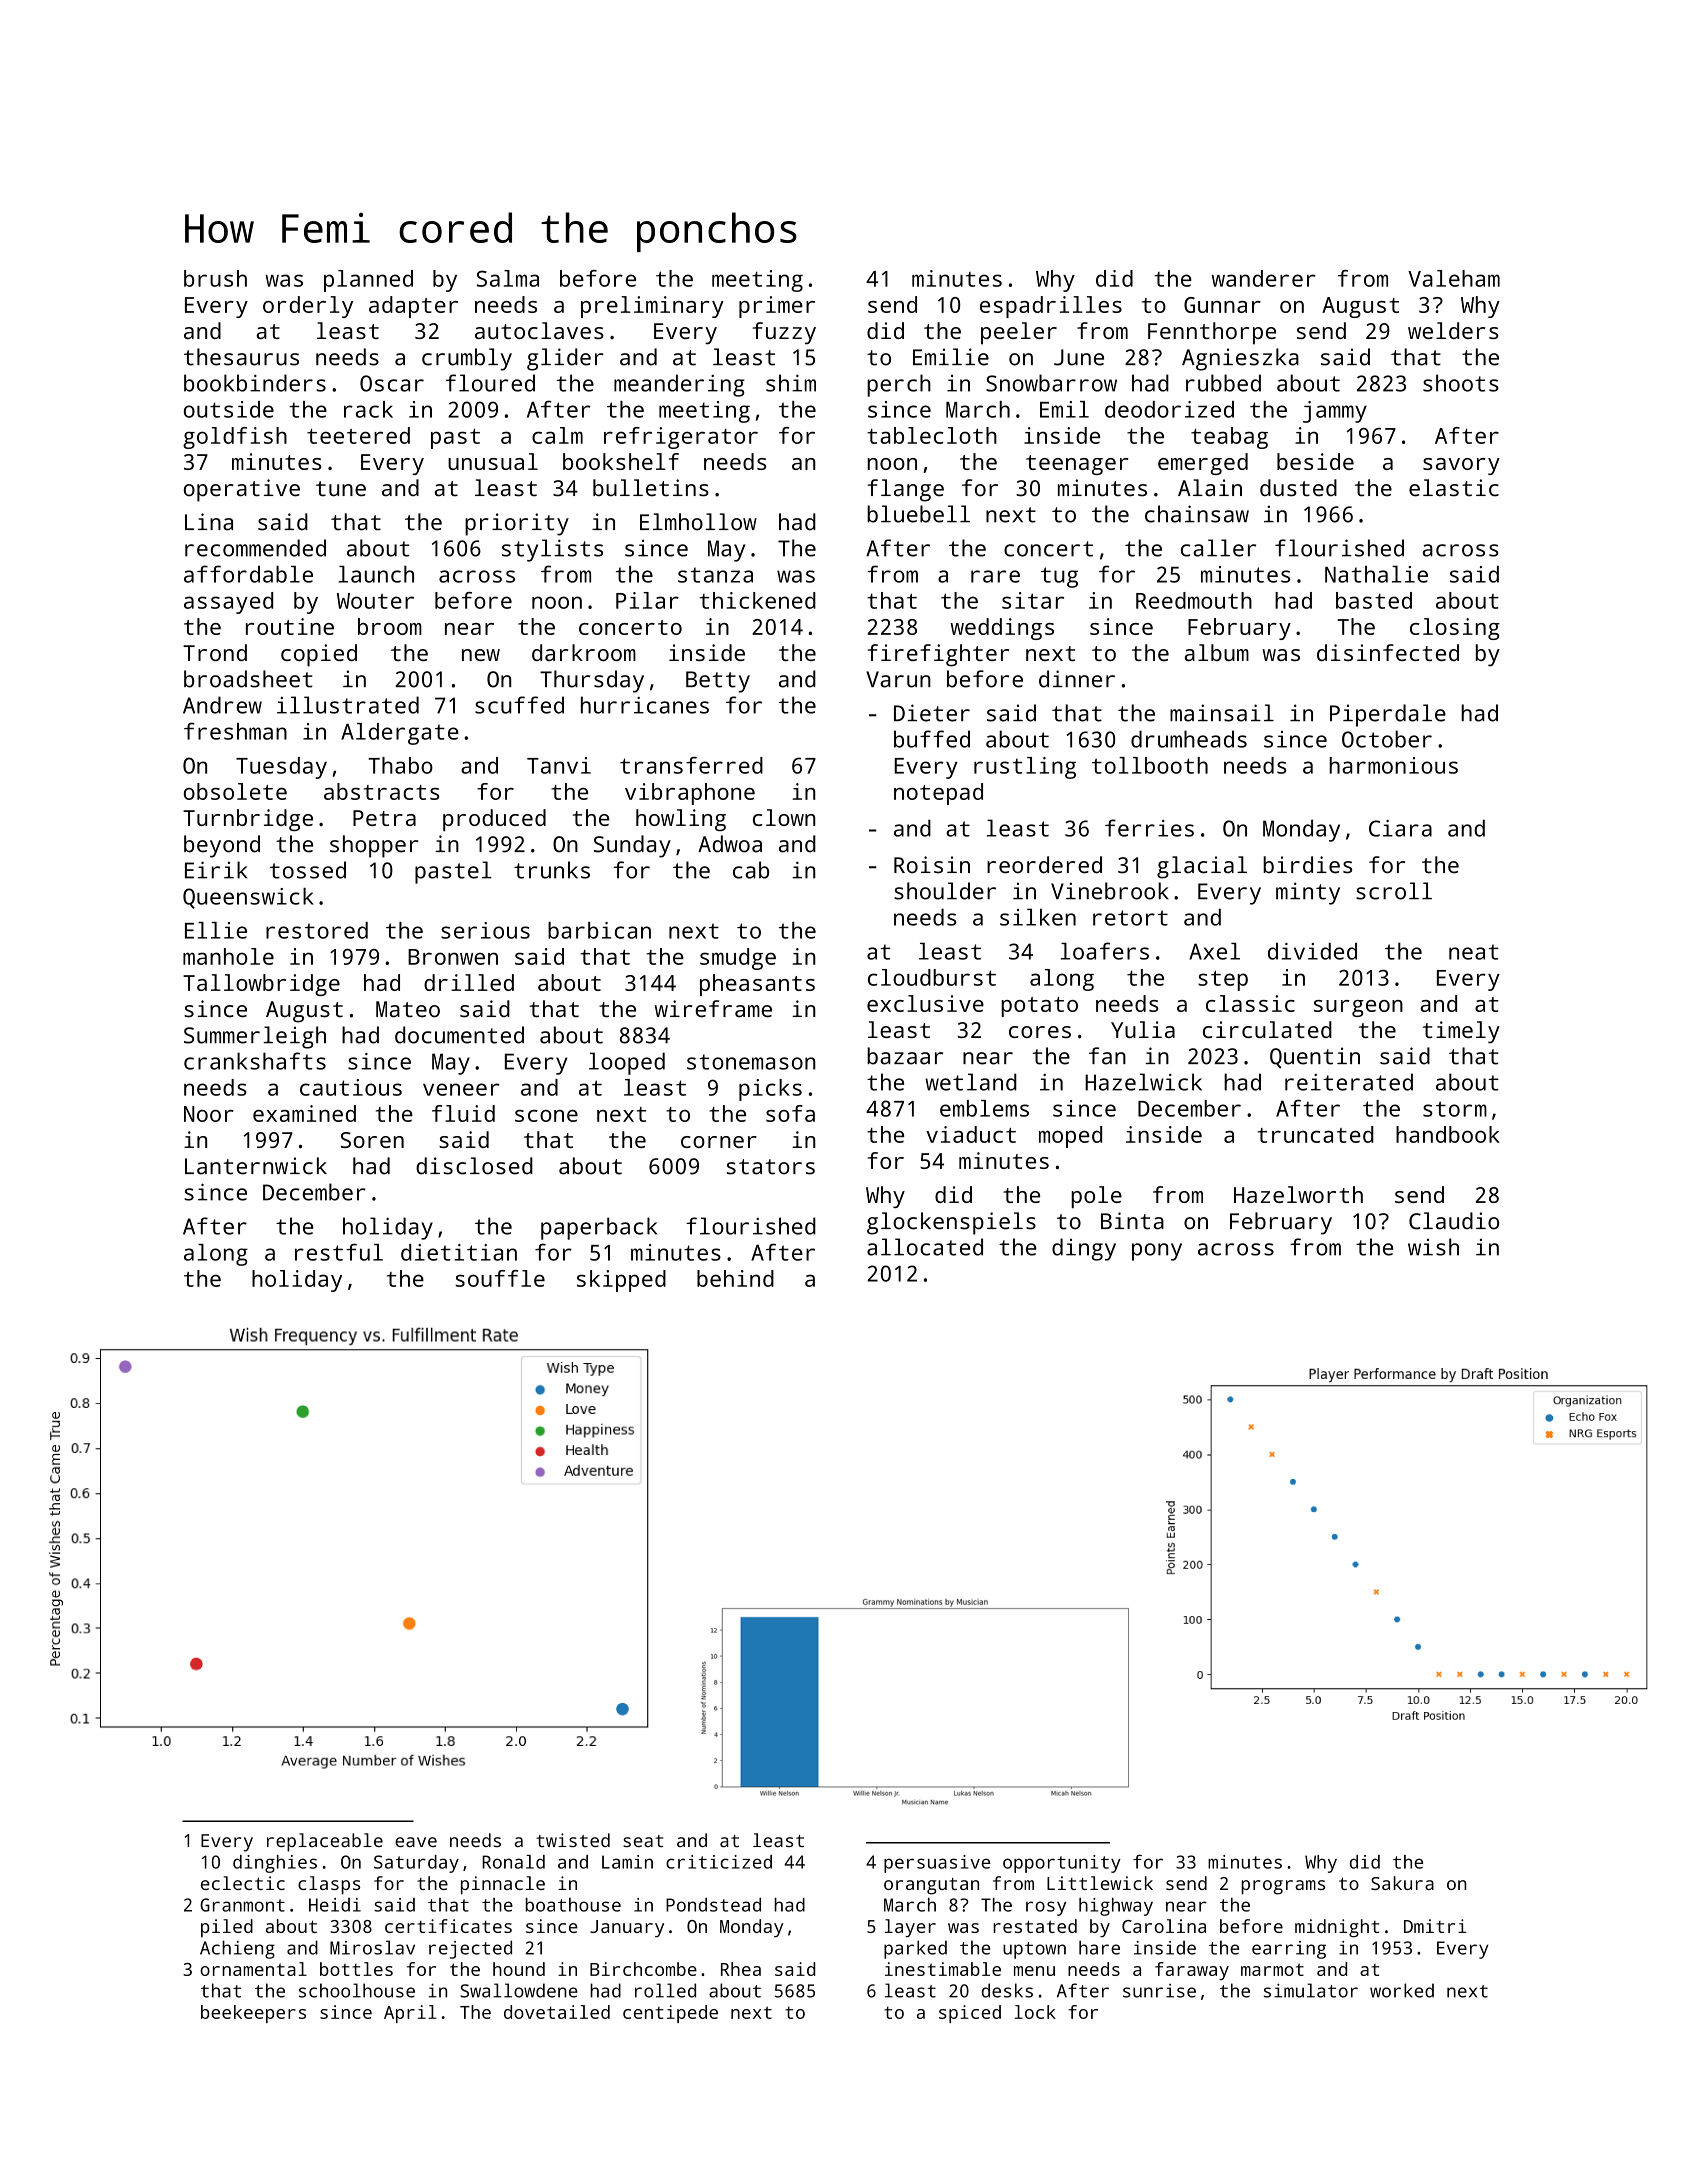 The height and width of the page is (2178, 1683). Describe the element at coordinates (253, 2014) in the page. I see `beekeepers` at that location.
